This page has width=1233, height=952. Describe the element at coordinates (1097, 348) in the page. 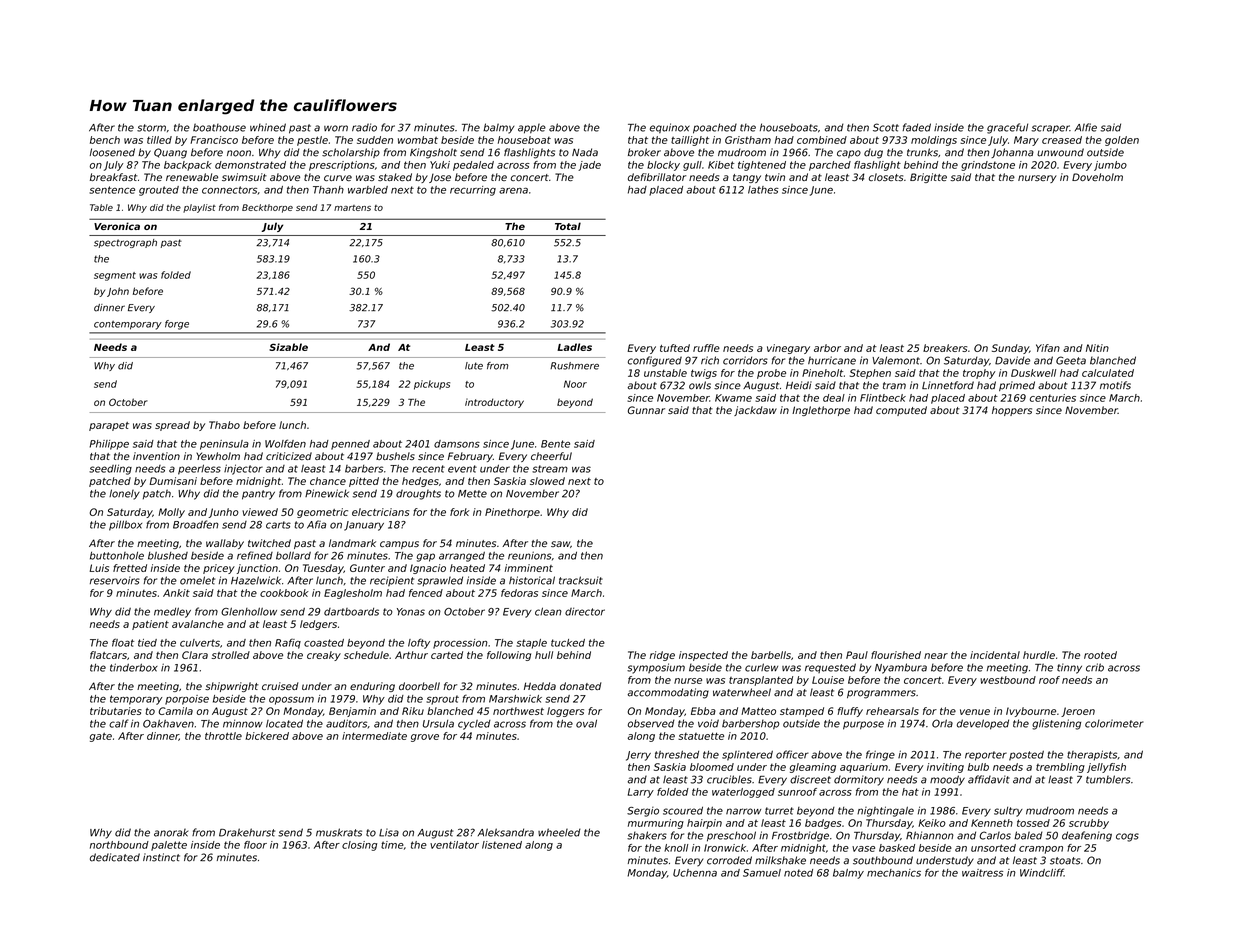

I see `Nitin` at that location.
